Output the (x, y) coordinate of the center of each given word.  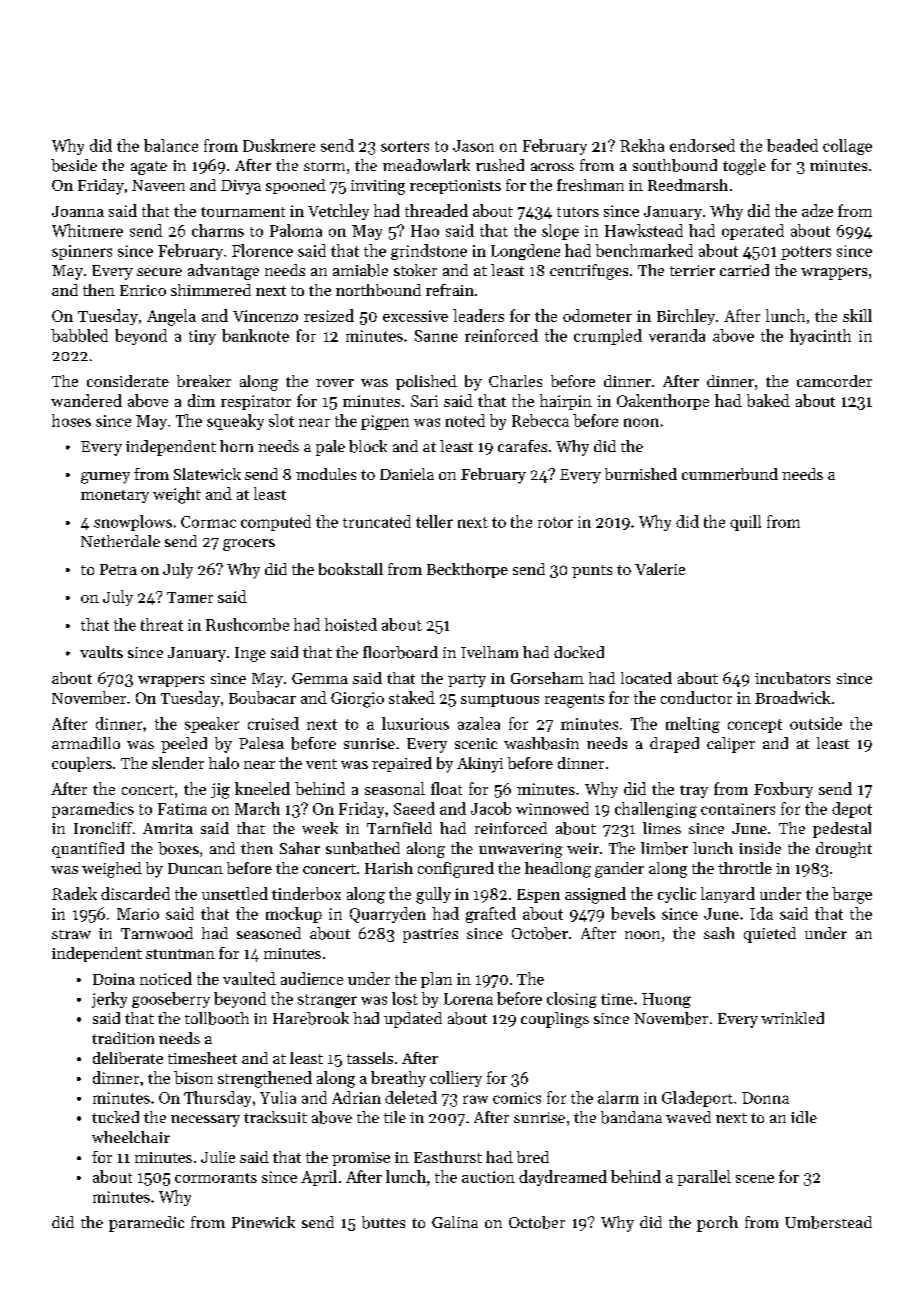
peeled (184, 745)
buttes (383, 1222)
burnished (641, 474)
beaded (792, 145)
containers (738, 809)
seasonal (395, 788)
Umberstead (828, 1222)
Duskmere (279, 145)
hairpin (566, 402)
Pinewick (263, 1222)
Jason (473, 146)
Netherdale (120, 541)
